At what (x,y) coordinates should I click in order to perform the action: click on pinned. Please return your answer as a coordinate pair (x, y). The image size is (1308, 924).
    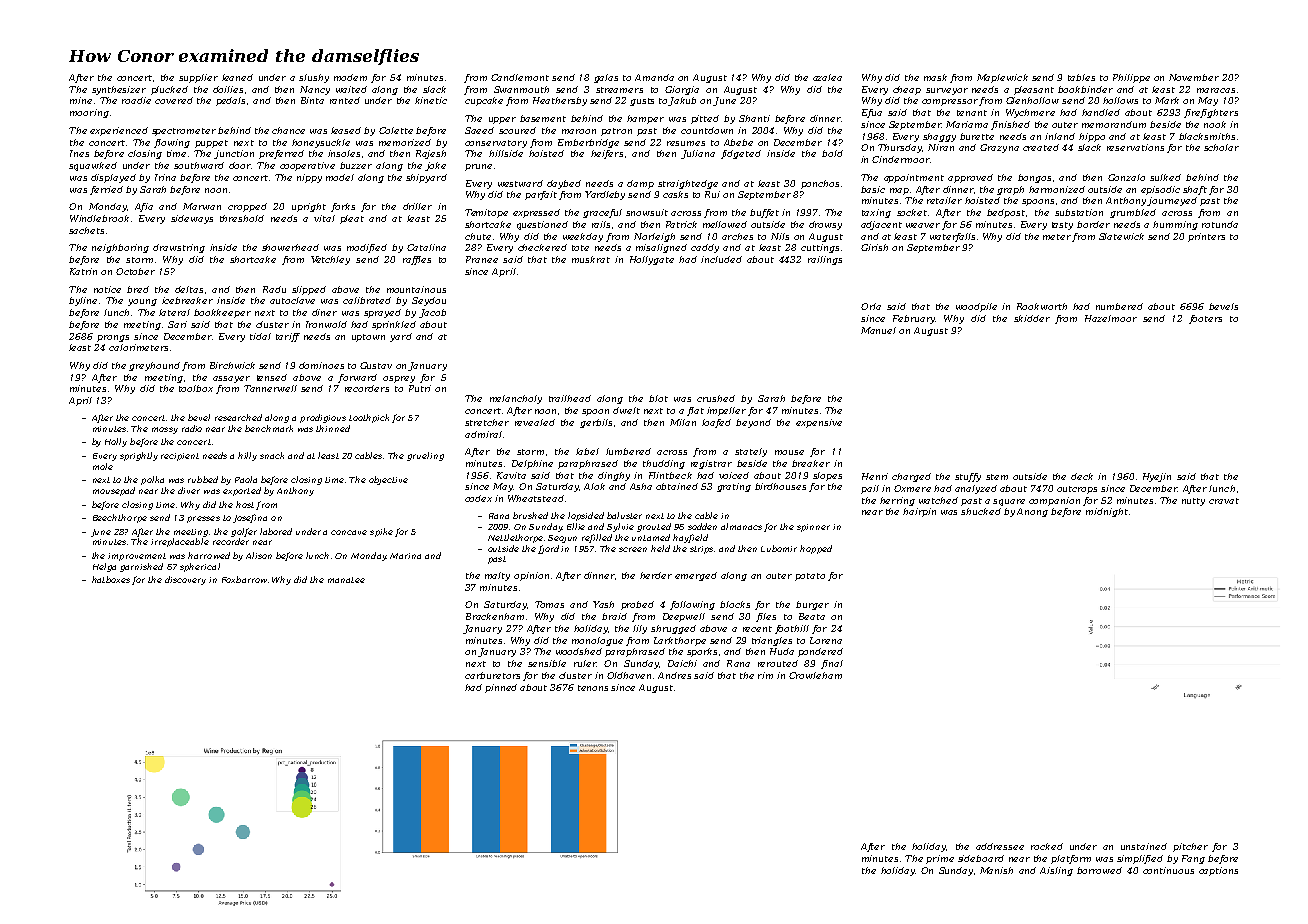
    Looking at the image, I should click on (501, 688).
